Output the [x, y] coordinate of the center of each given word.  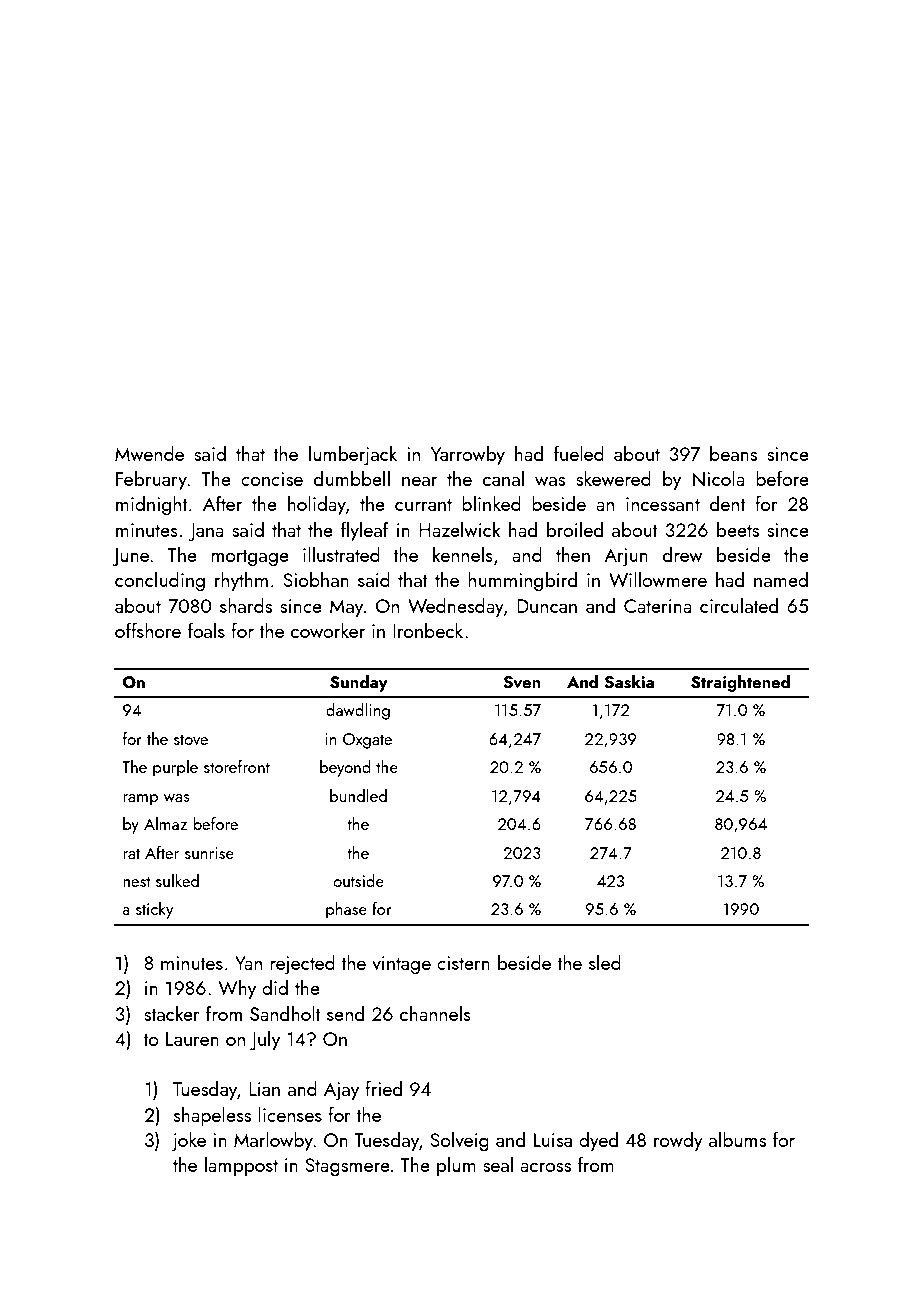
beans [733, 453]
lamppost [241, 1166]
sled [605, 962]
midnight [152, 506]
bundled [358, 795]
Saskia [629, 682]
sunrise [209, 853]
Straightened [740, 683]
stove [191, 739]
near [419, 481]
